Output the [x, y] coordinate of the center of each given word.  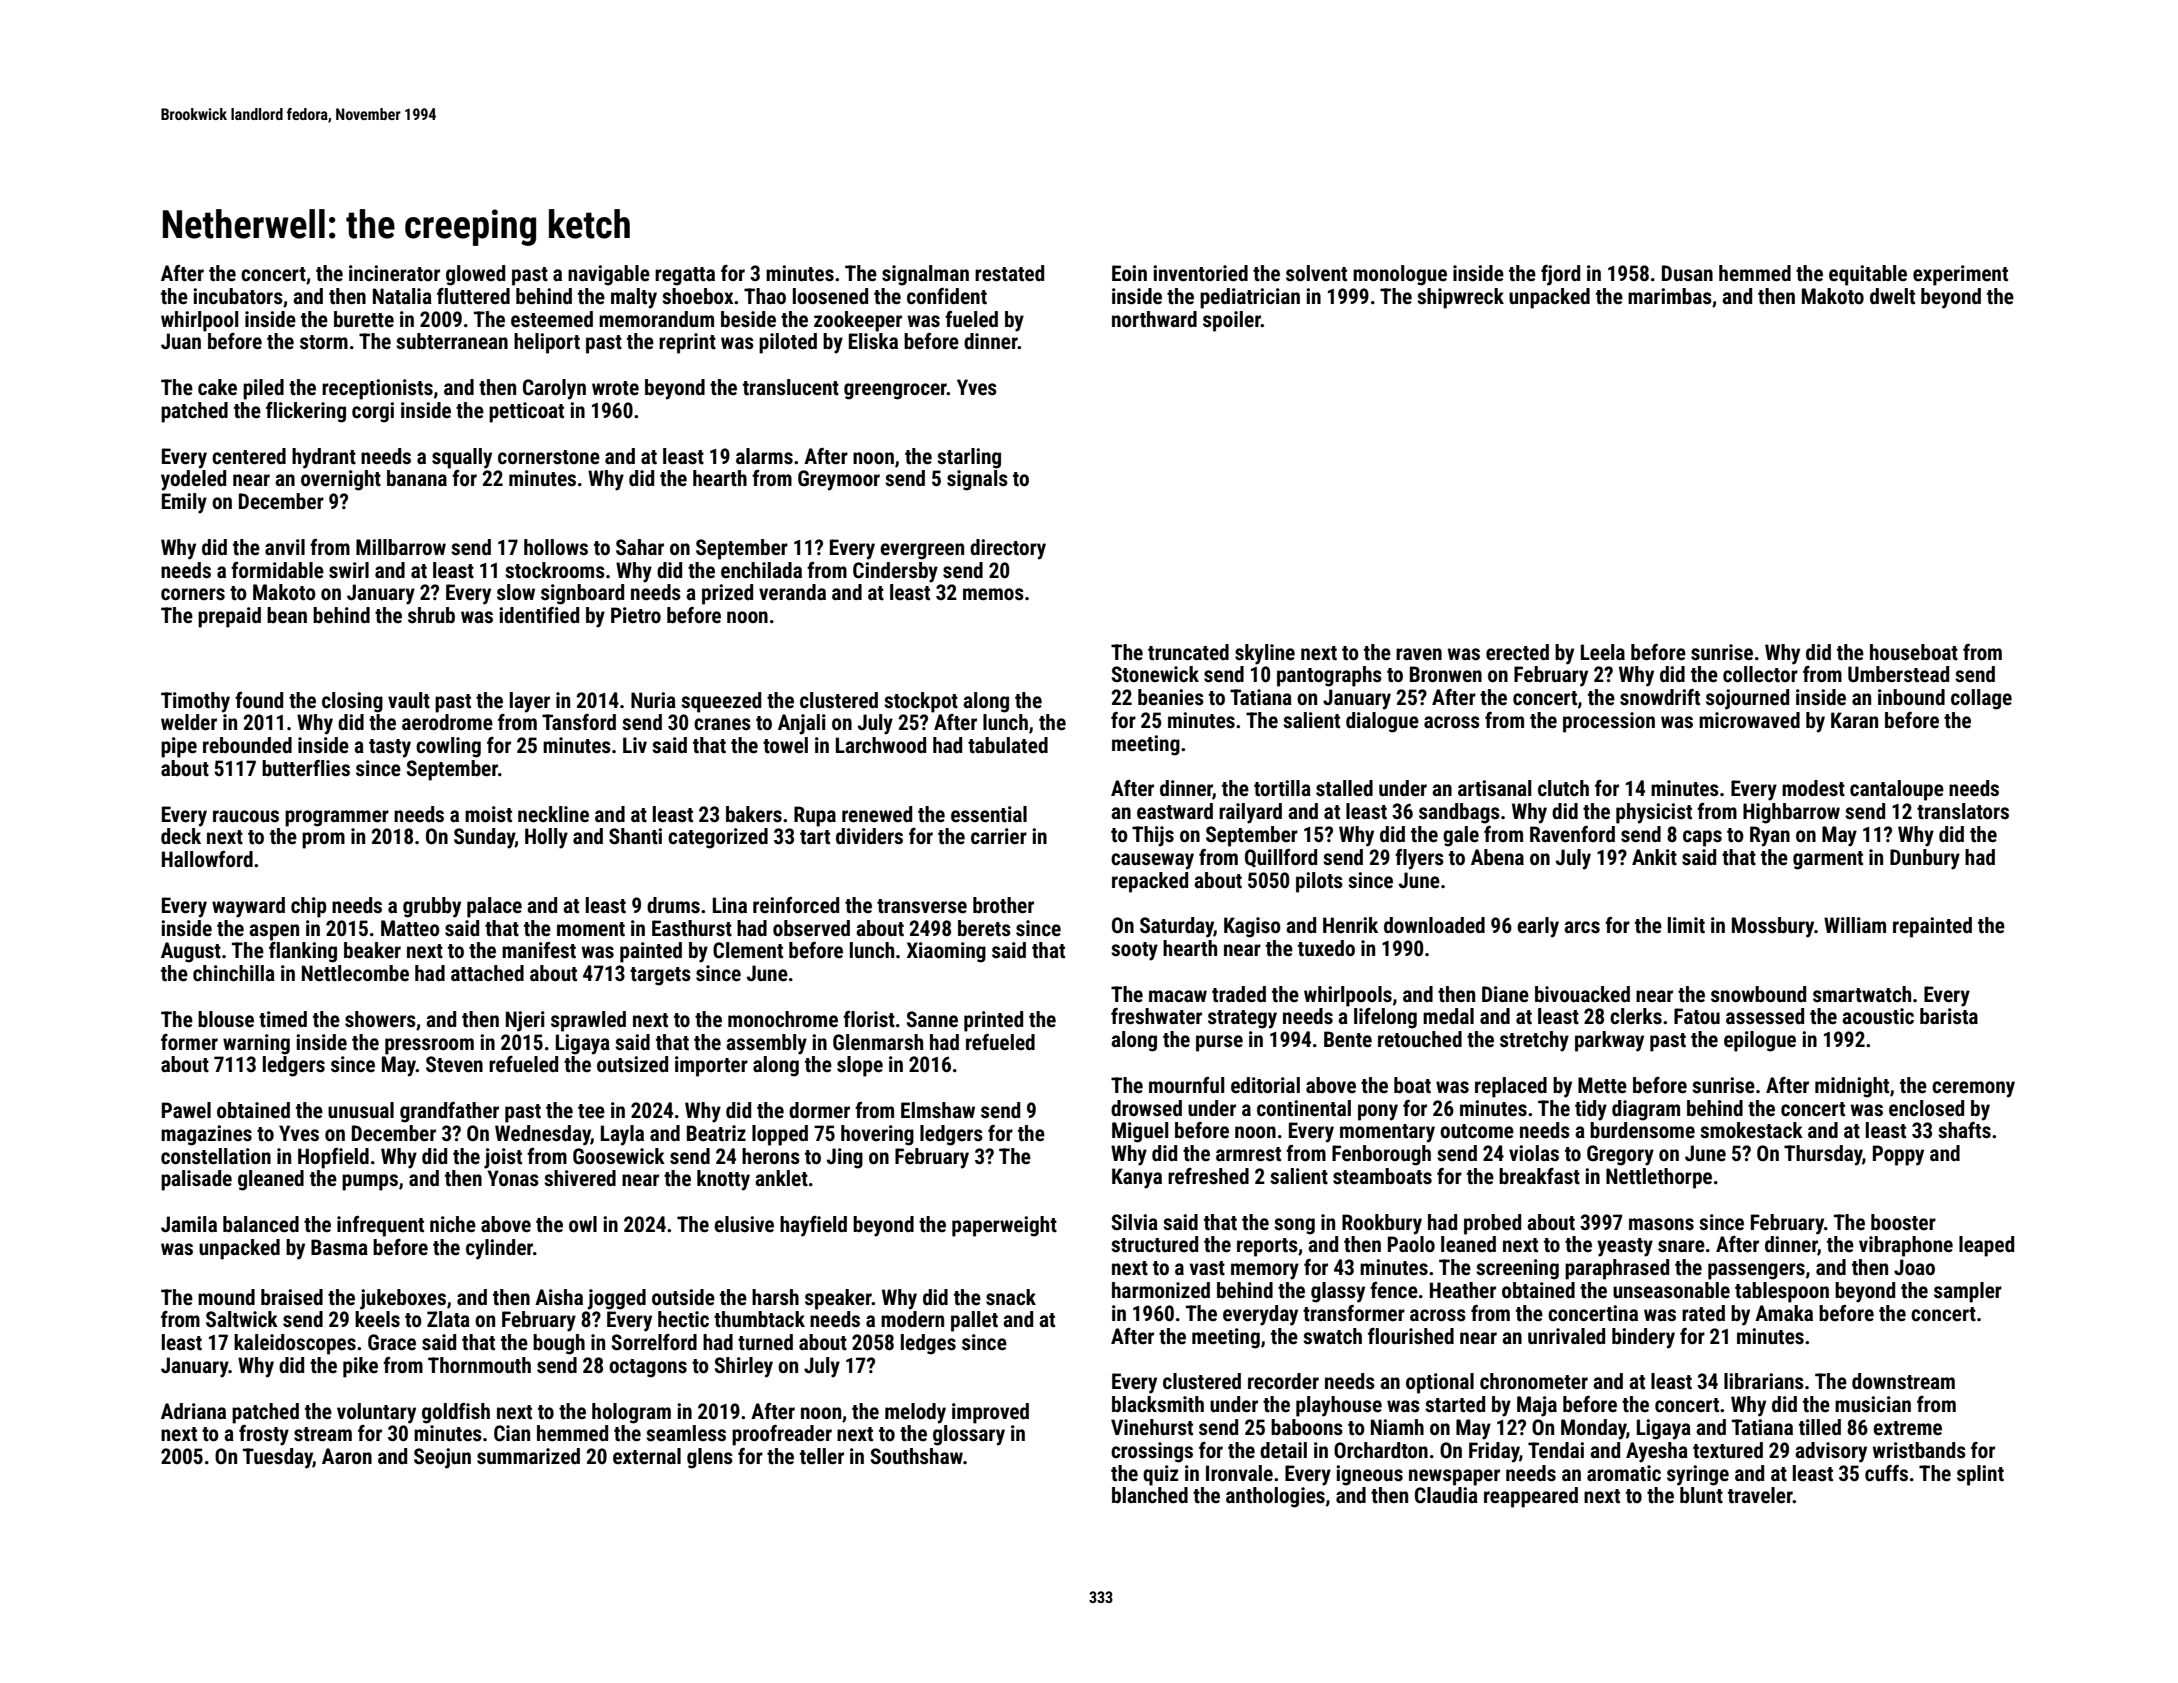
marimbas [1670, 296]
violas [1534, 1153]
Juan [181, 341]
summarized [528, 1456]
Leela [1603, 652]
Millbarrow [401, 547]
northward [1154, 319]
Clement [748, 950]
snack [1011, 1297]
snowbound [1758, 994]
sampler [1968, 1292]
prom [323, 840]
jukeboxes [403, 1299]
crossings [1152, 1452]
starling [969, 458]
